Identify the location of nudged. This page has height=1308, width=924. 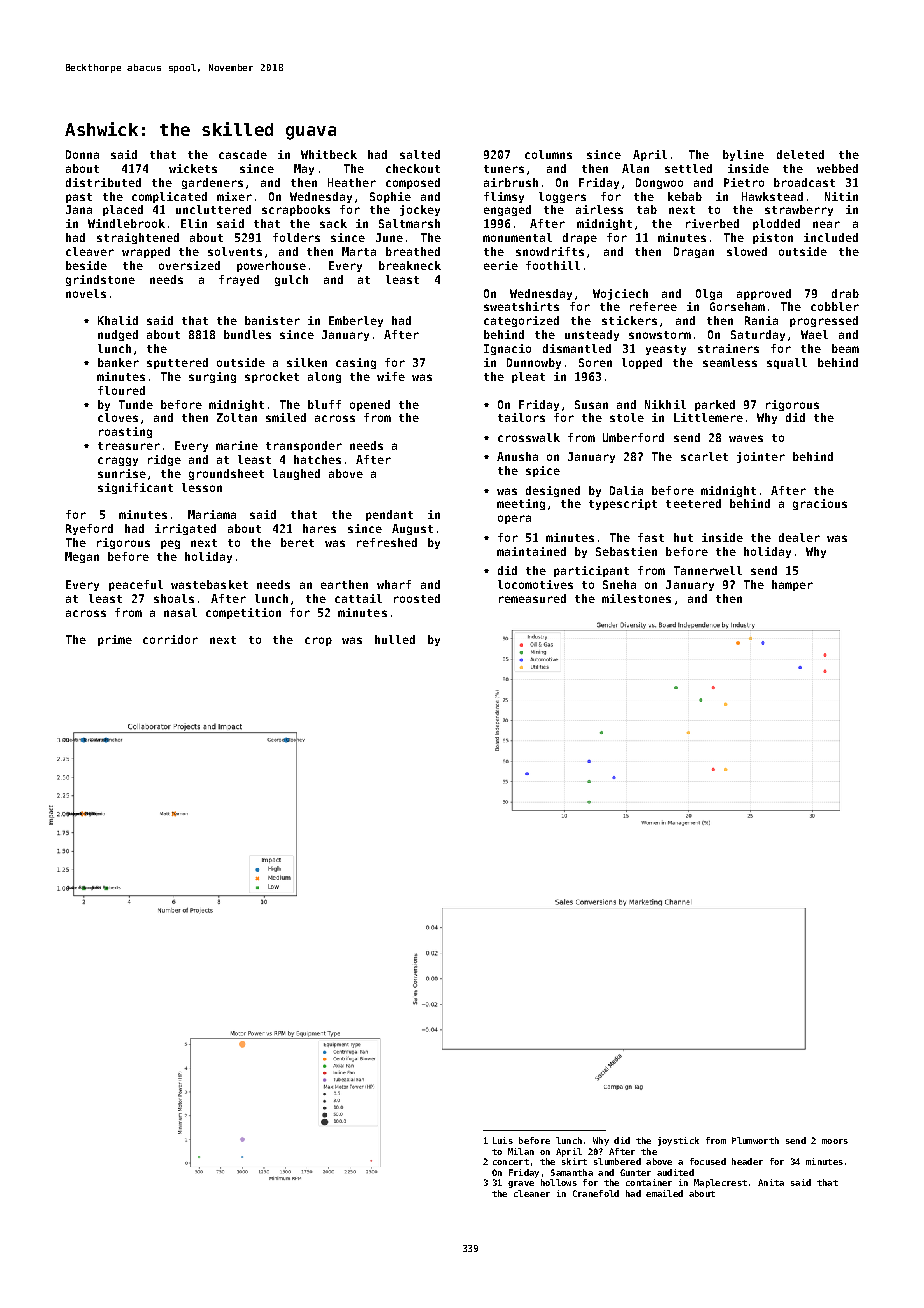
(118, 335).
